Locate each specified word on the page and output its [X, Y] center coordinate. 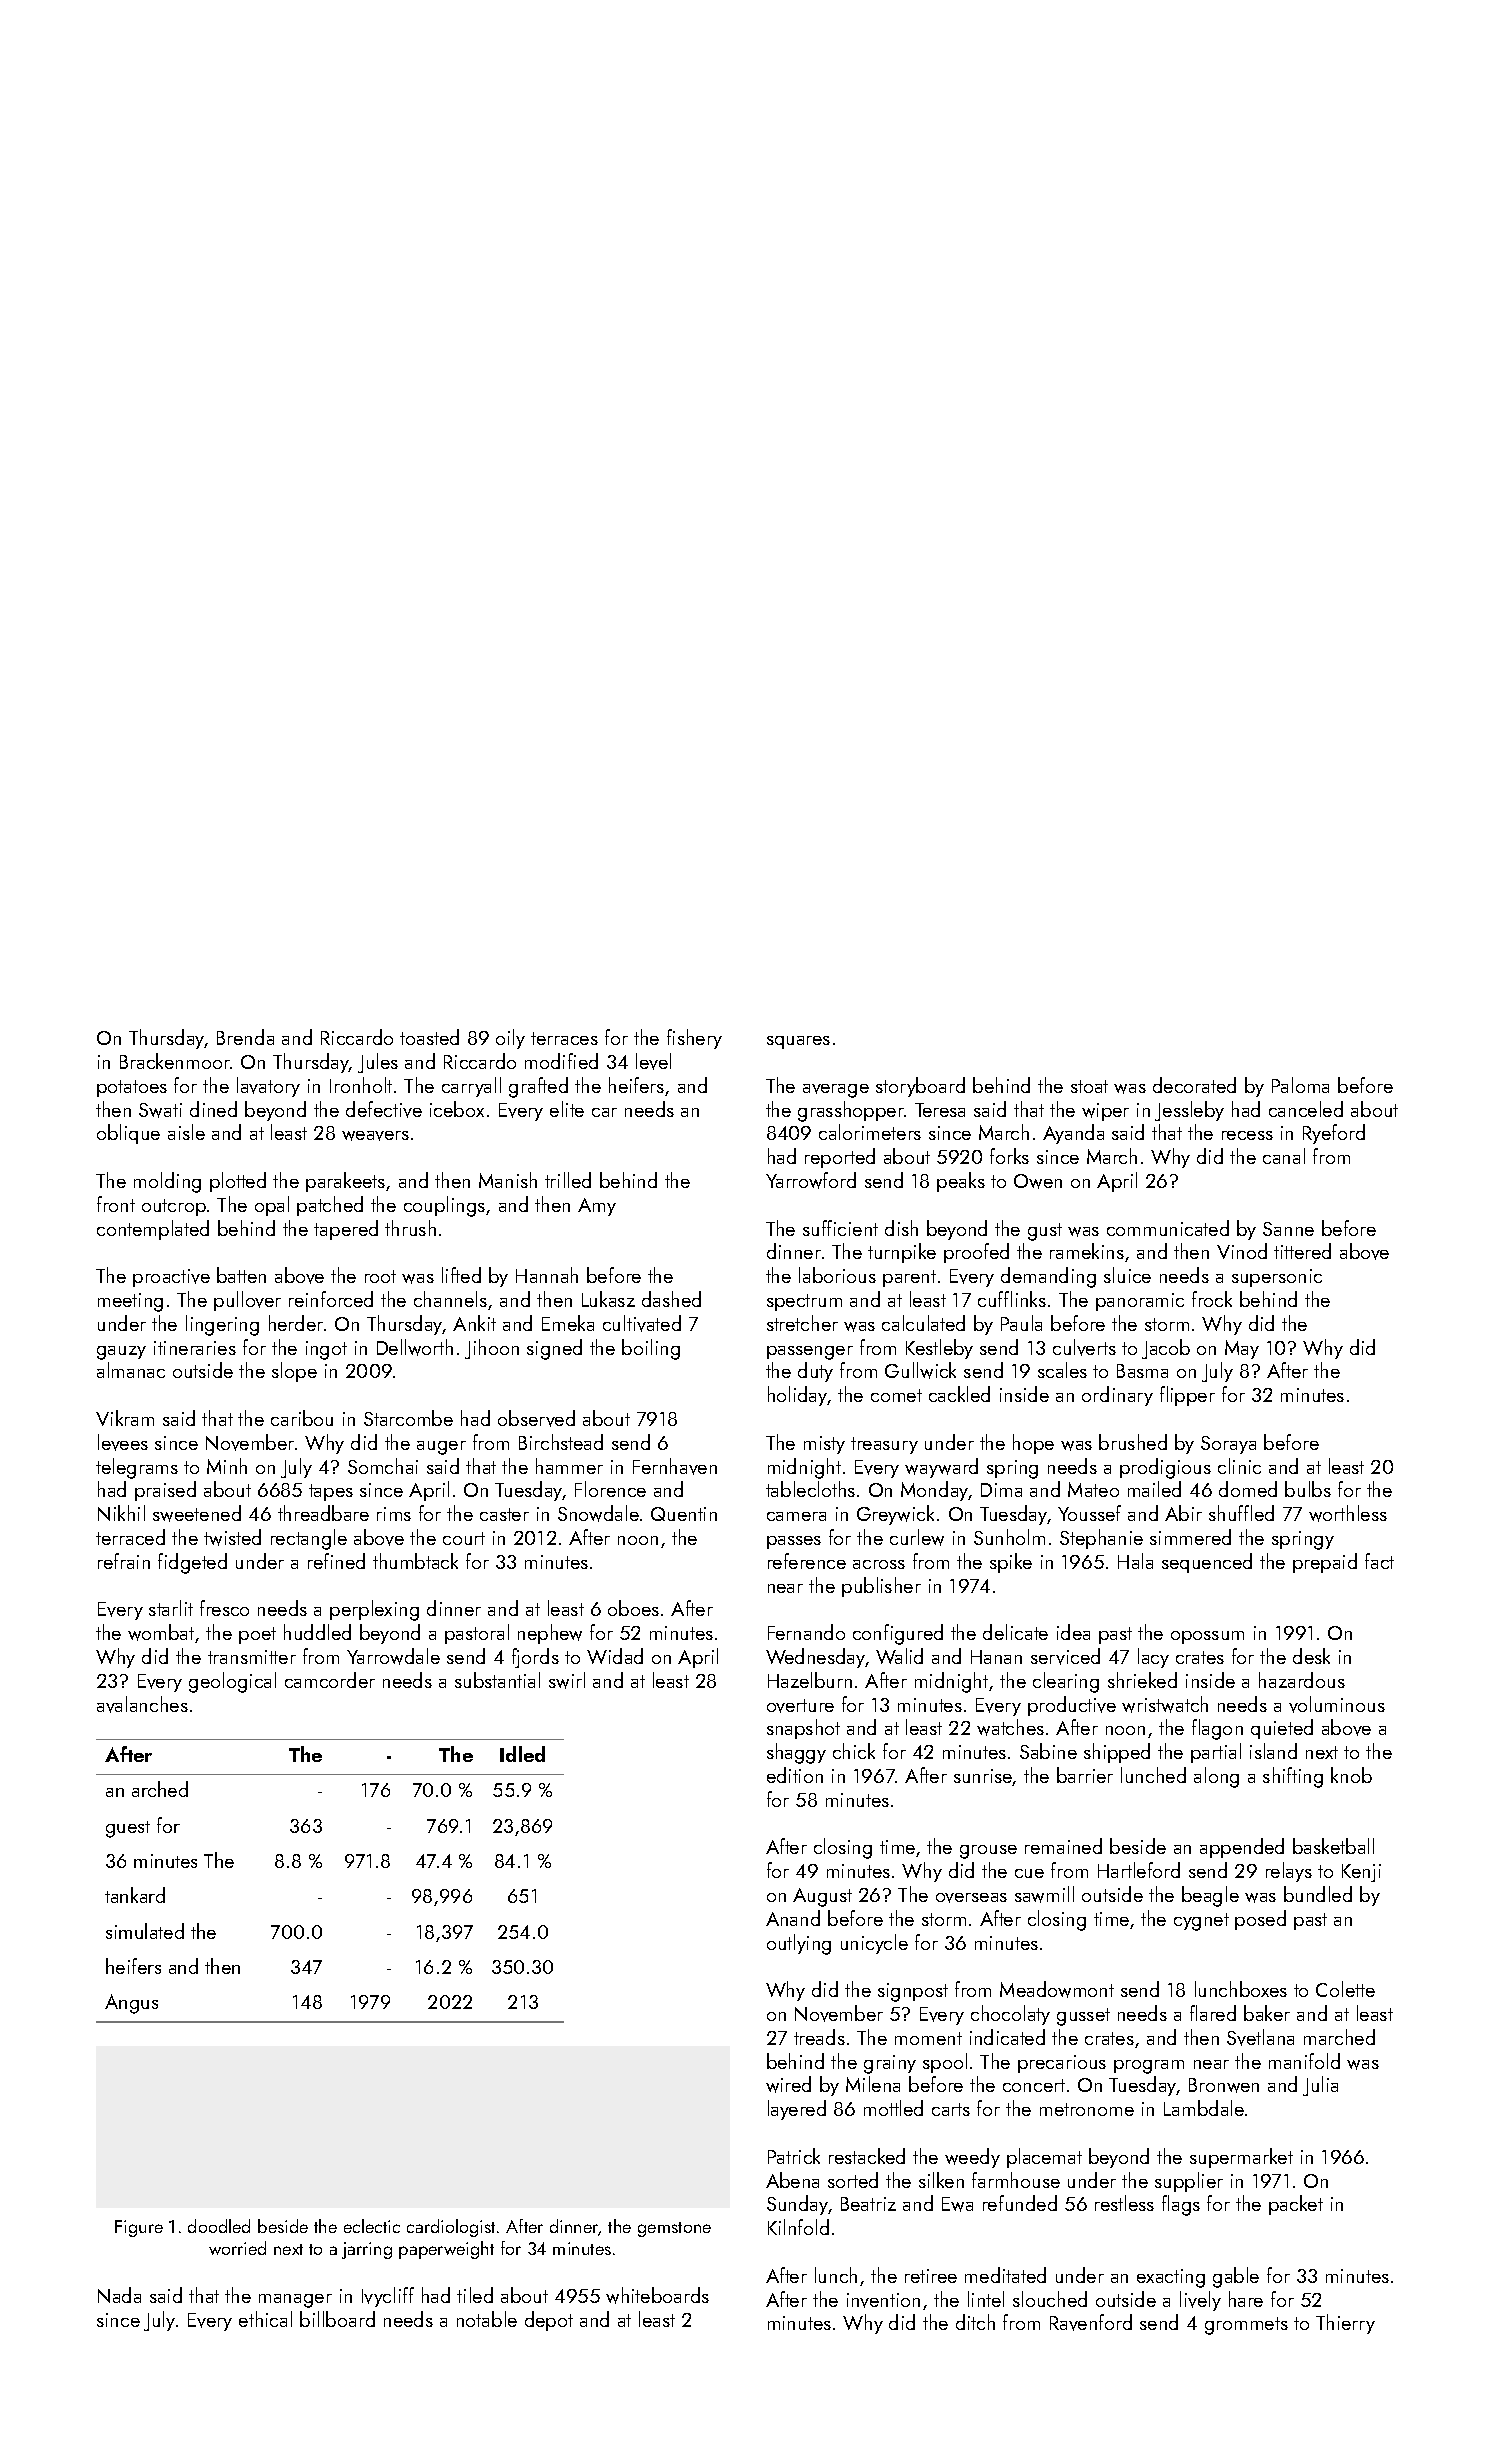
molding [167, 1182]
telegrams [137, 1468]
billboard [337, 2319]
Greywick [895, 1515]
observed [536, 1418]
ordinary [1117, 1396]
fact [1379, 1561]
